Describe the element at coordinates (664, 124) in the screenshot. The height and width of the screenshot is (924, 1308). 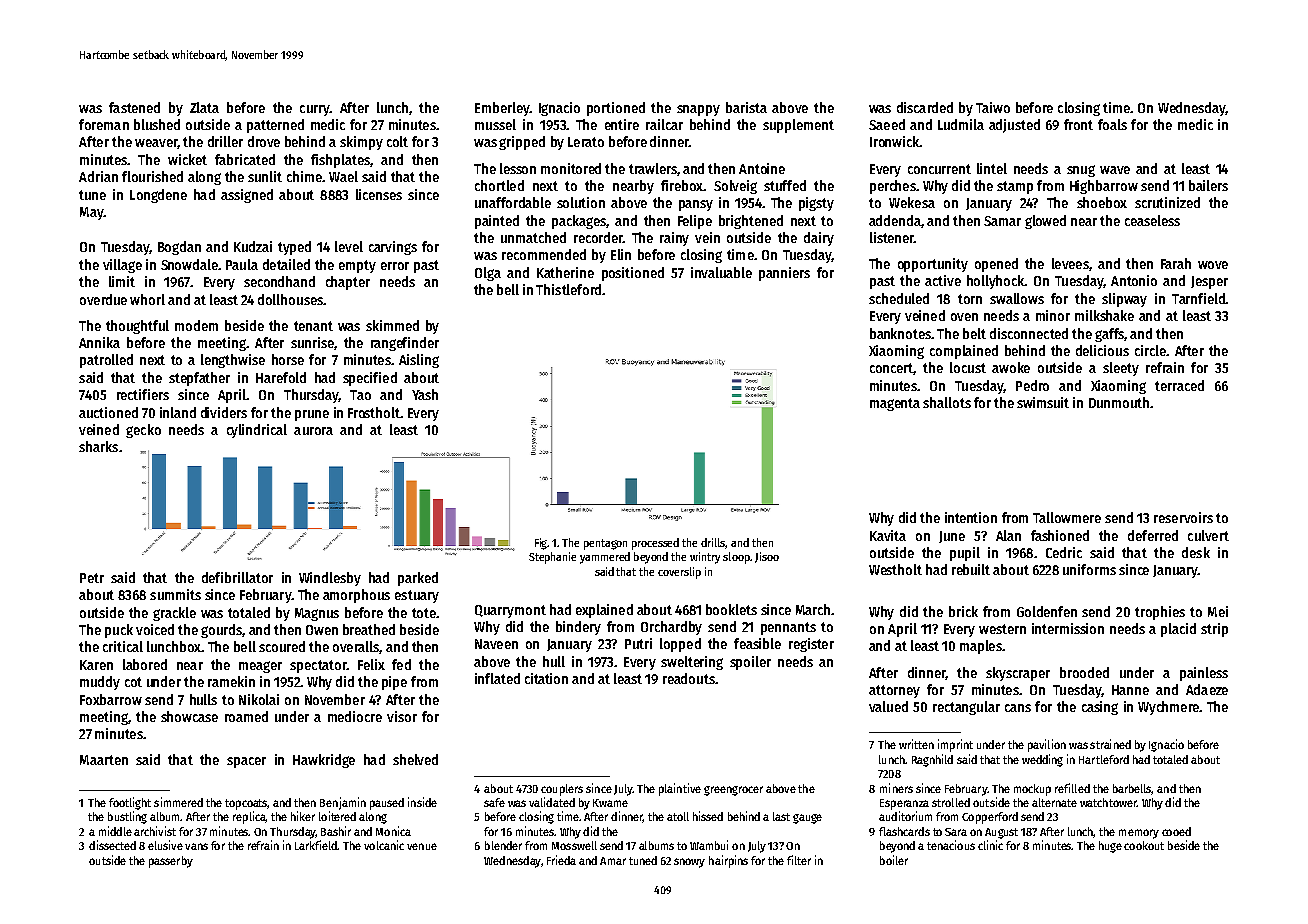
I see `railcar` at that location.
